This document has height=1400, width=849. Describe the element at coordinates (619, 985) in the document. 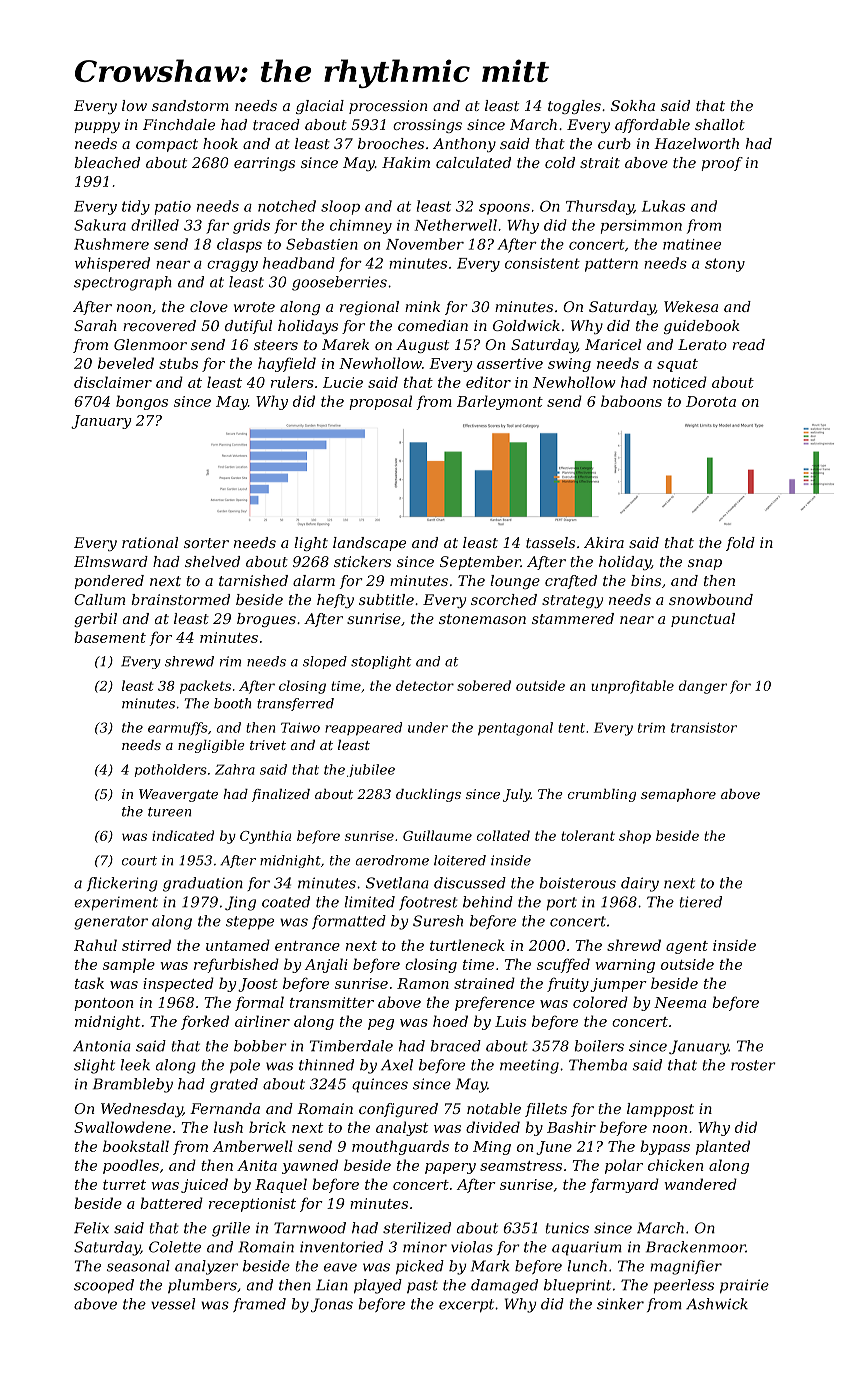

I see `jumper` at that location.
